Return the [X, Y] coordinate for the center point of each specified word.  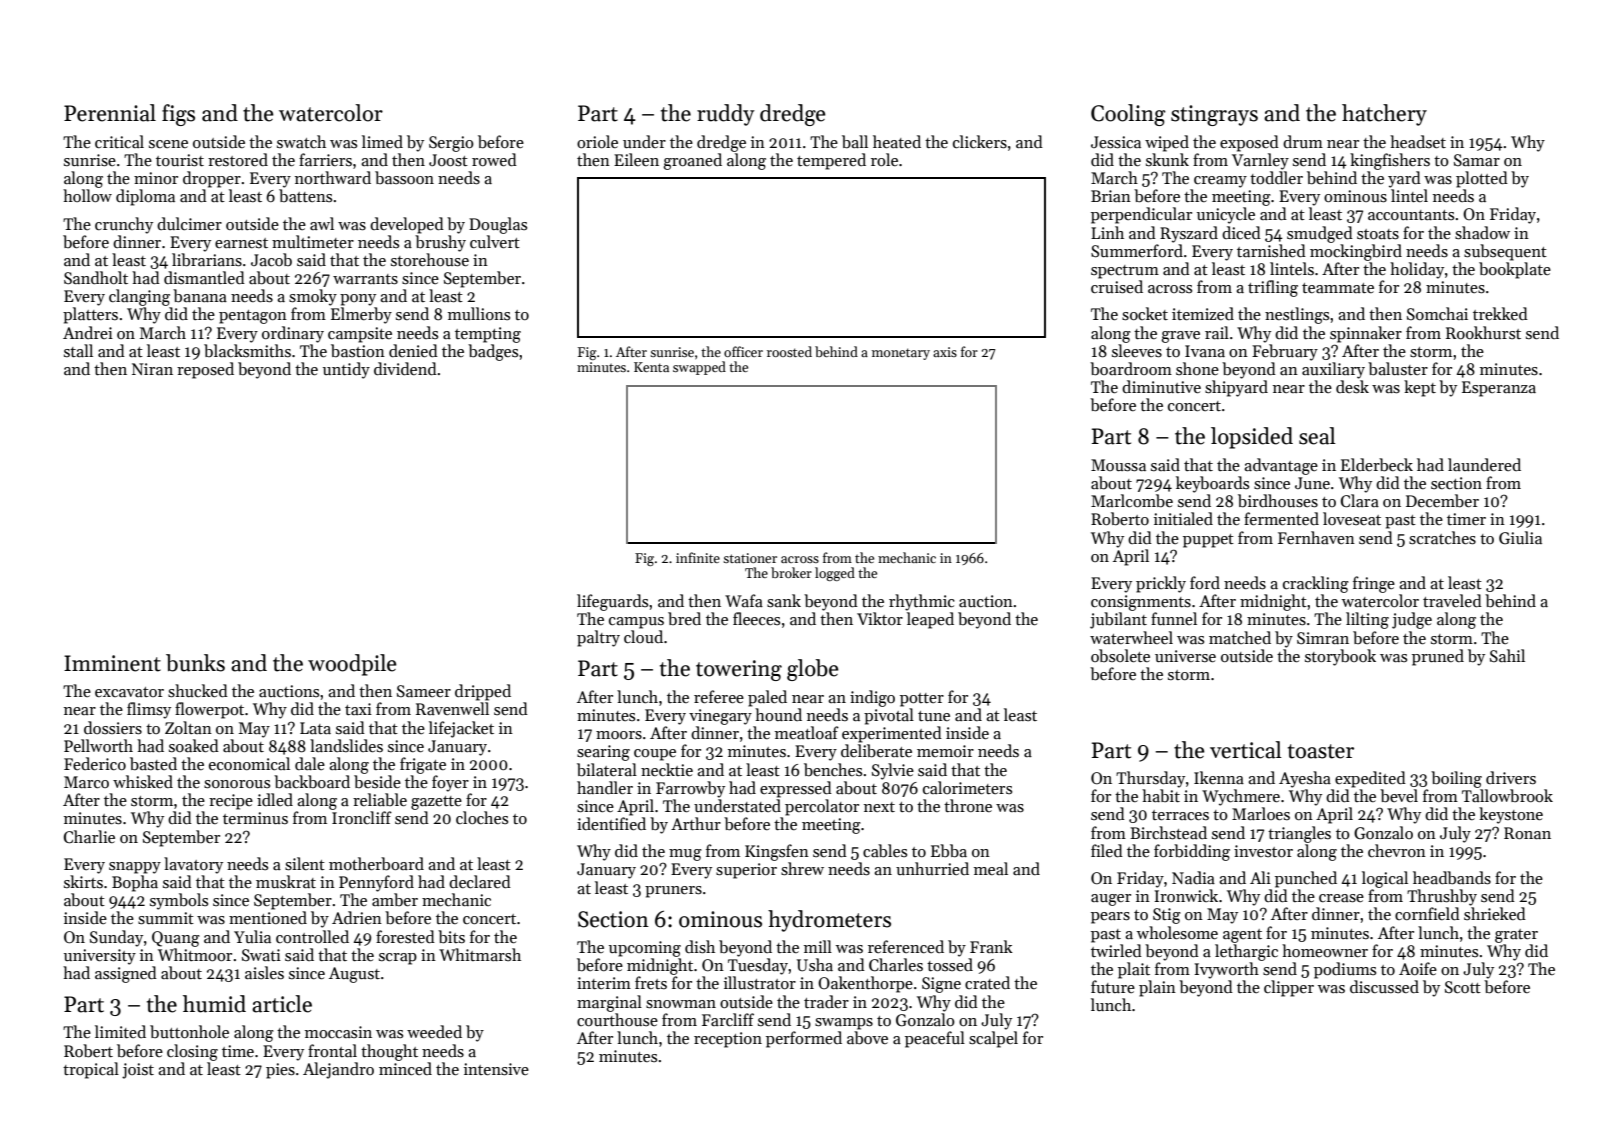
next [879, 807]
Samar [1477, 160]
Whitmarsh [480, 954]
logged [835, 574]
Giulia [1520, 537]
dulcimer [189, 223]
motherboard [376, 864]
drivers [1511, 777]
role [884, 159]
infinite [698, 557]
